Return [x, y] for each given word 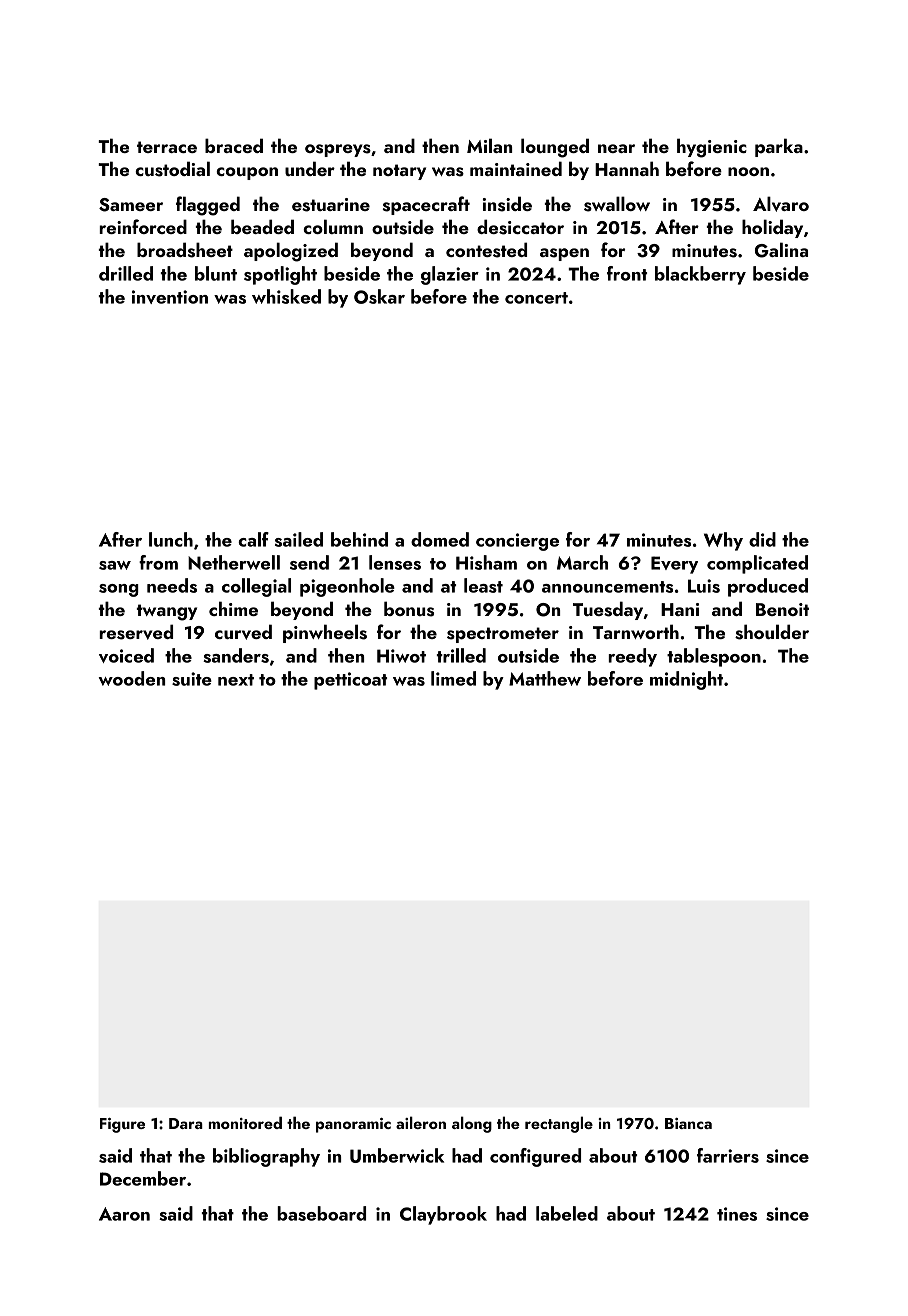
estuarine [331, 205]
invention [170, 297]
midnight [686, 680]
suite [192, 679]
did [762, 539]
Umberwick [397, 1155]
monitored [245, 1122]
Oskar [379, 296]
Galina [781, 250]
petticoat [350, 681]
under [310, 168]
